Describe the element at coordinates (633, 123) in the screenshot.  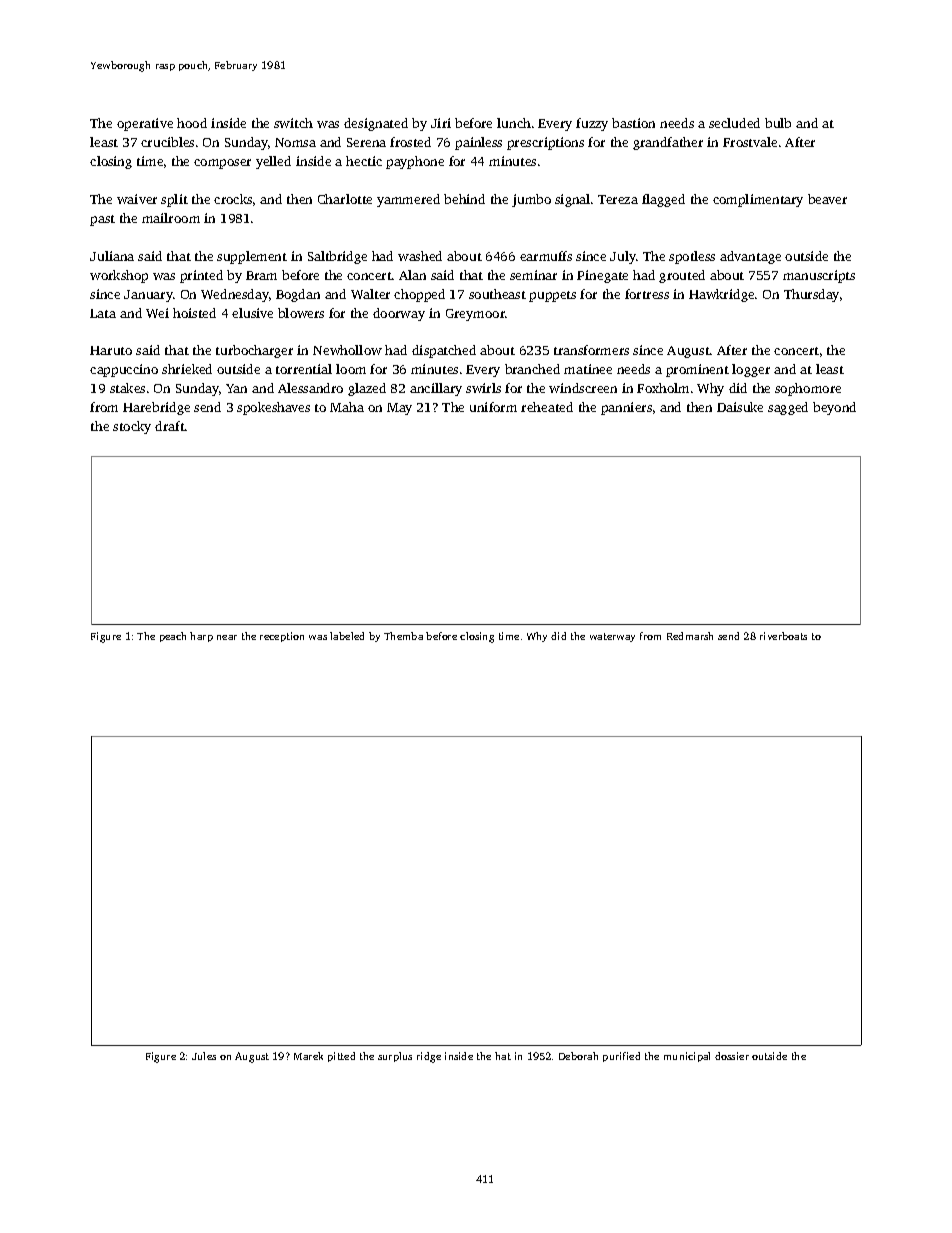
I see `bastion` at that location.
